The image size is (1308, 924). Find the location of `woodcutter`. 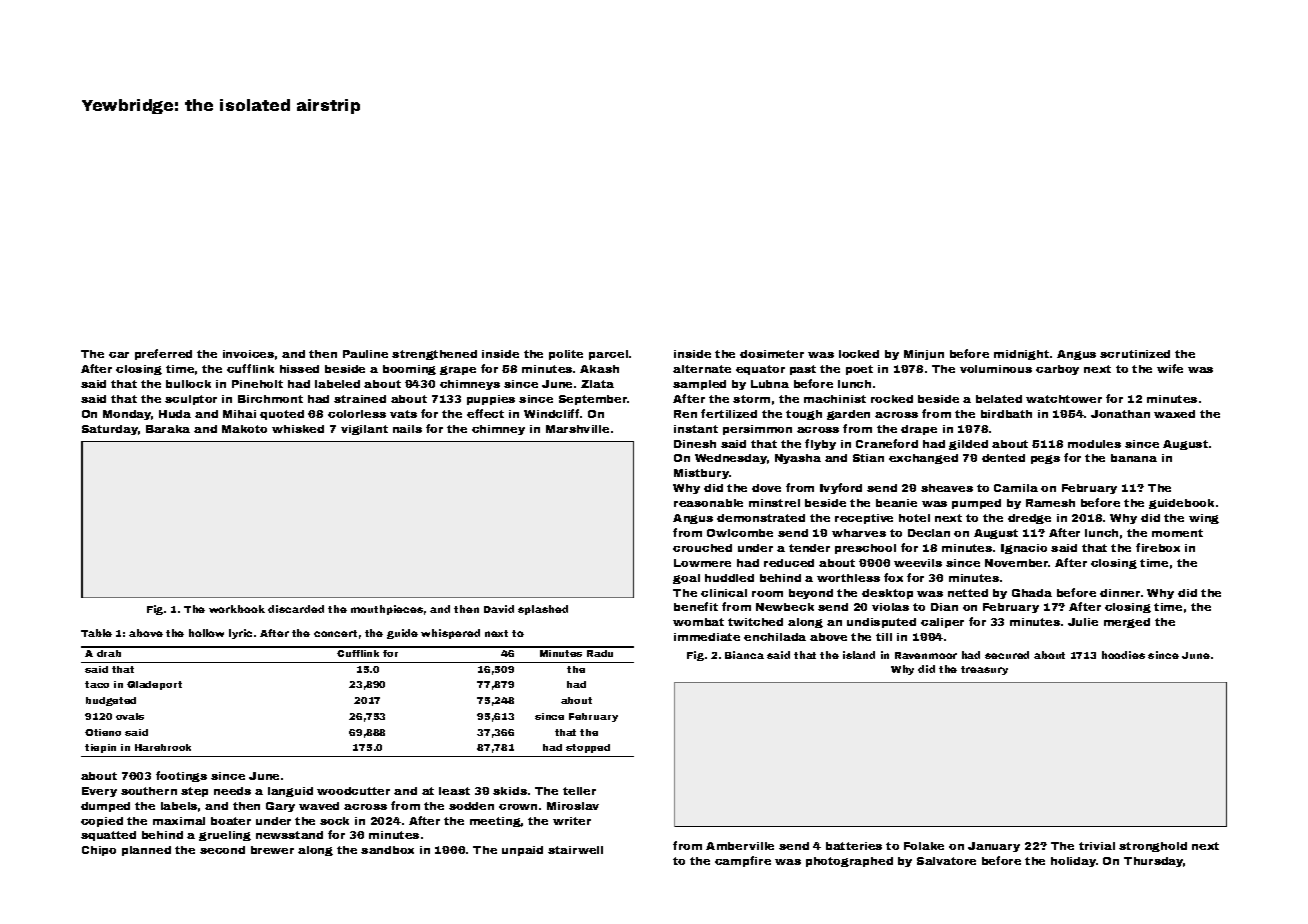

woodcutter is located at coordinates (353, 791).
